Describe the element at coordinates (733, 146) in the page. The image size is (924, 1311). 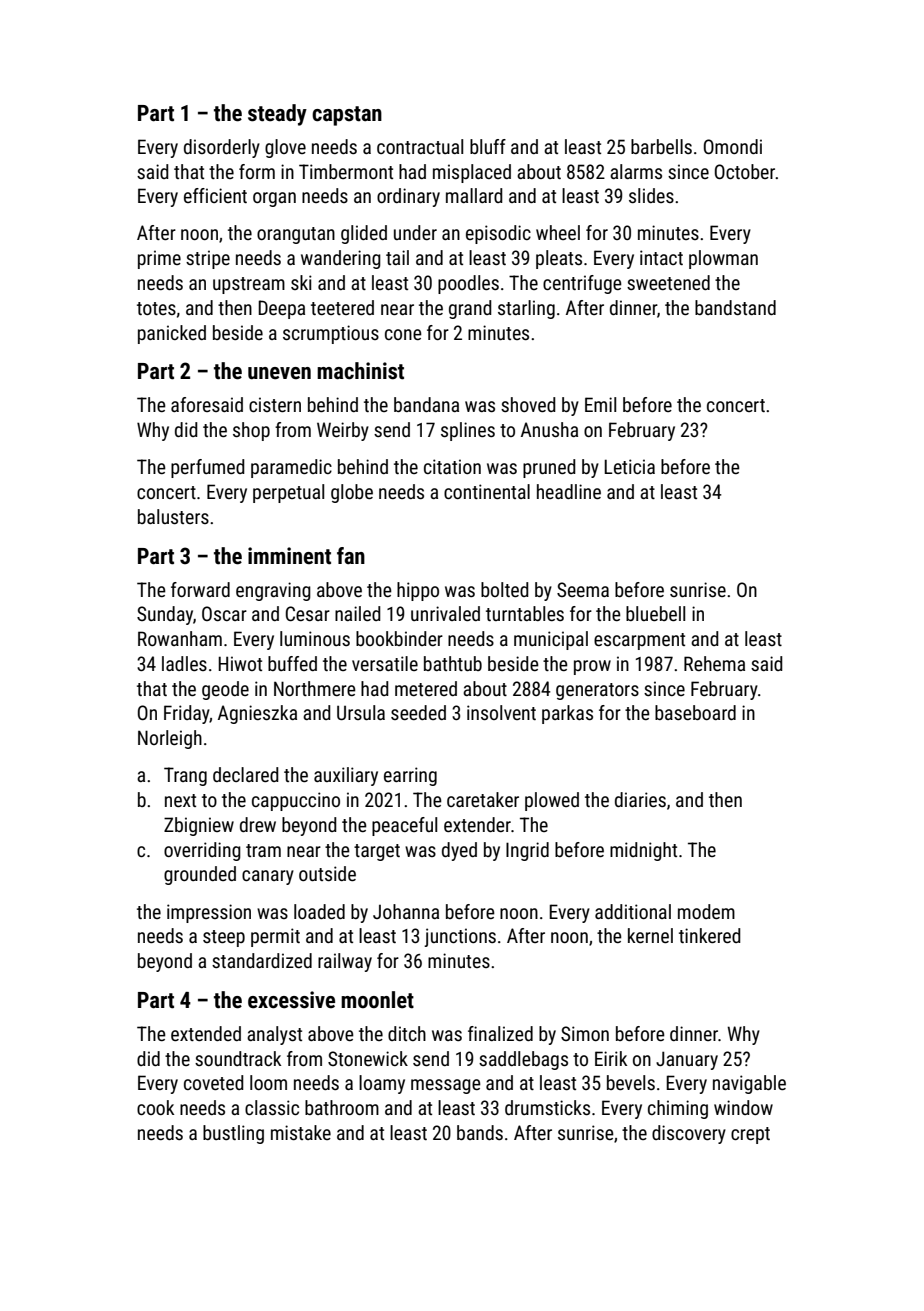
I see `Omondi` at that location.
